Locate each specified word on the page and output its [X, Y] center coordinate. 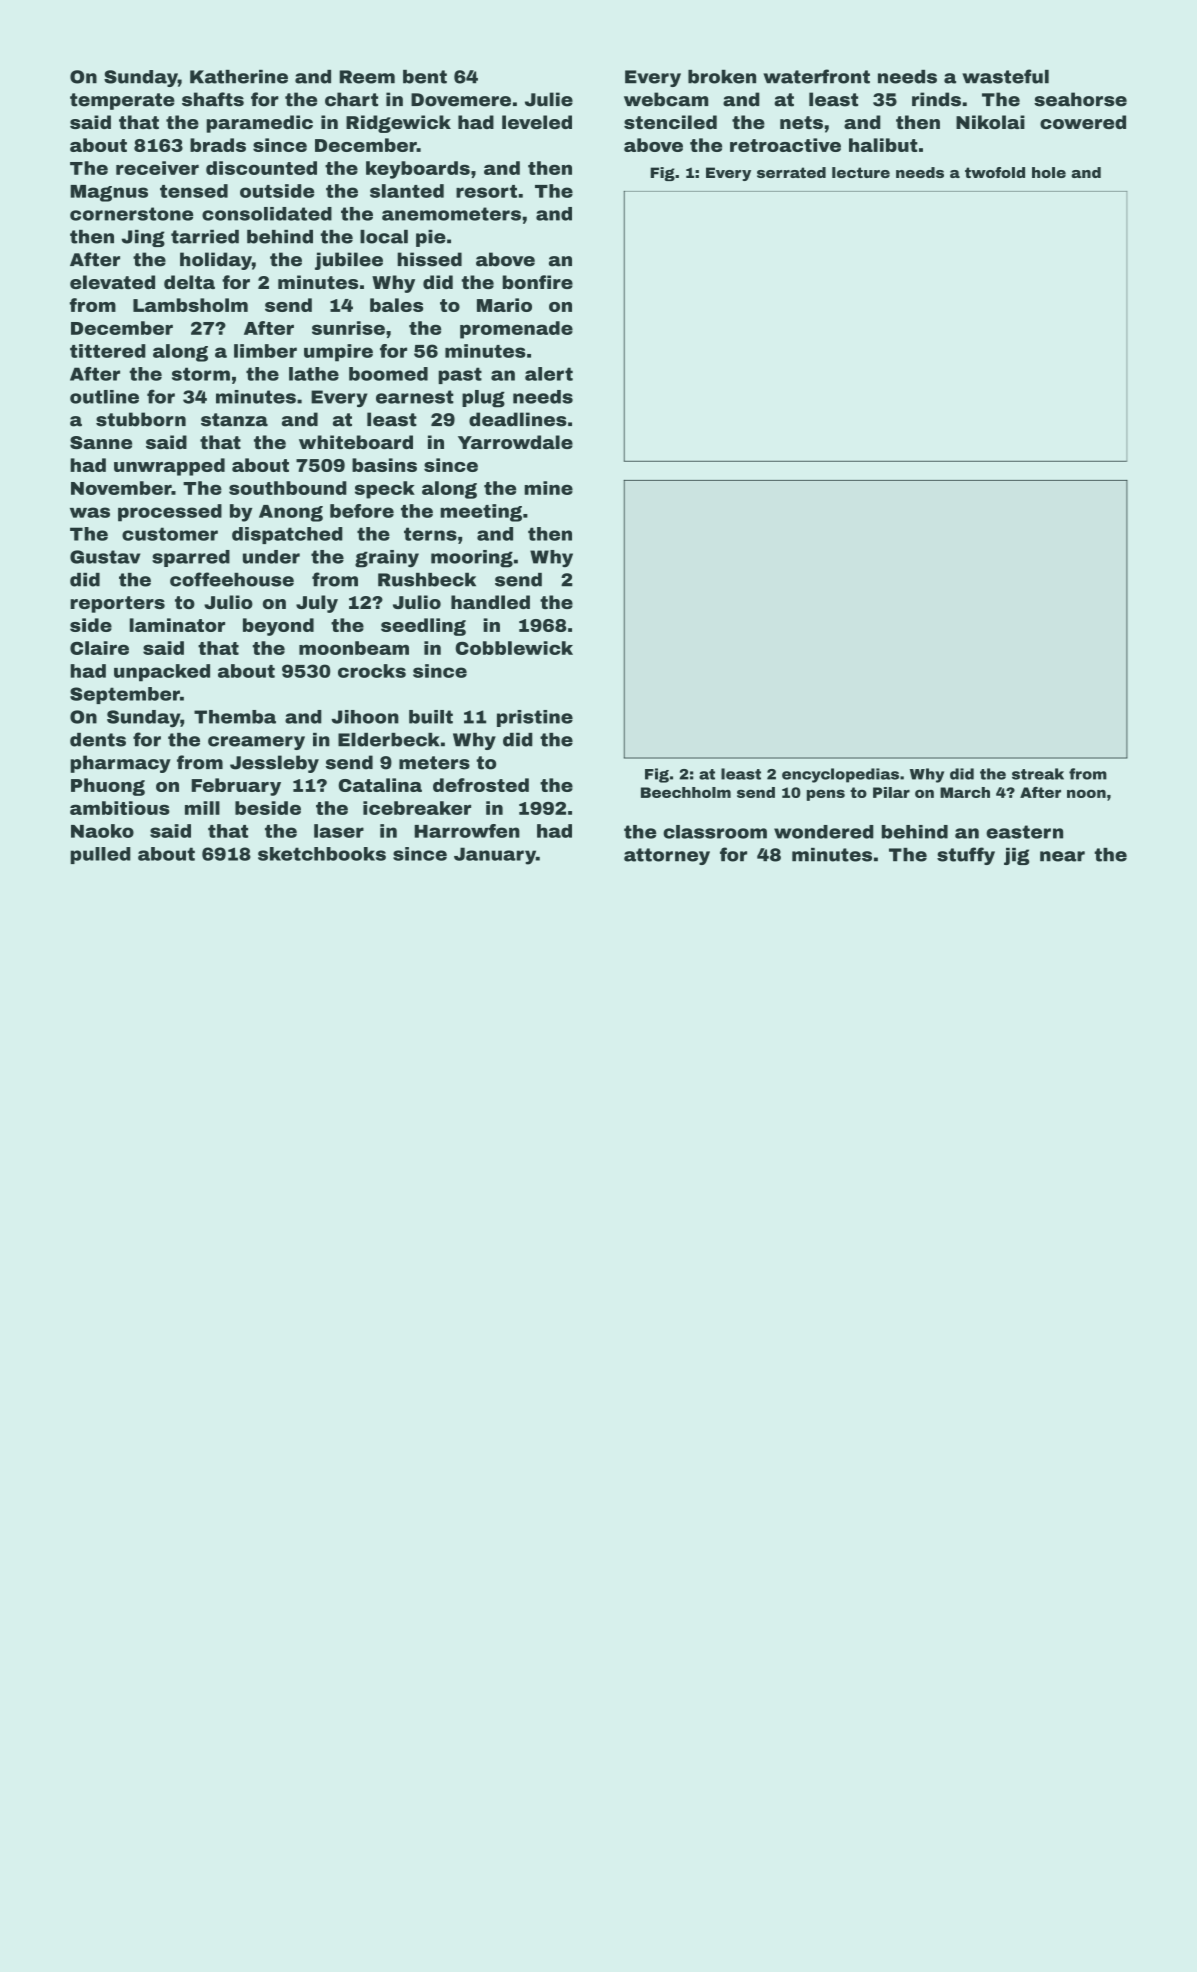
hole [1049, 172]
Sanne [101, 442]
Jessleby [274, 764]
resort [486, 191]
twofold [995, 172]
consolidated [267, 214]
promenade [516, 330]
